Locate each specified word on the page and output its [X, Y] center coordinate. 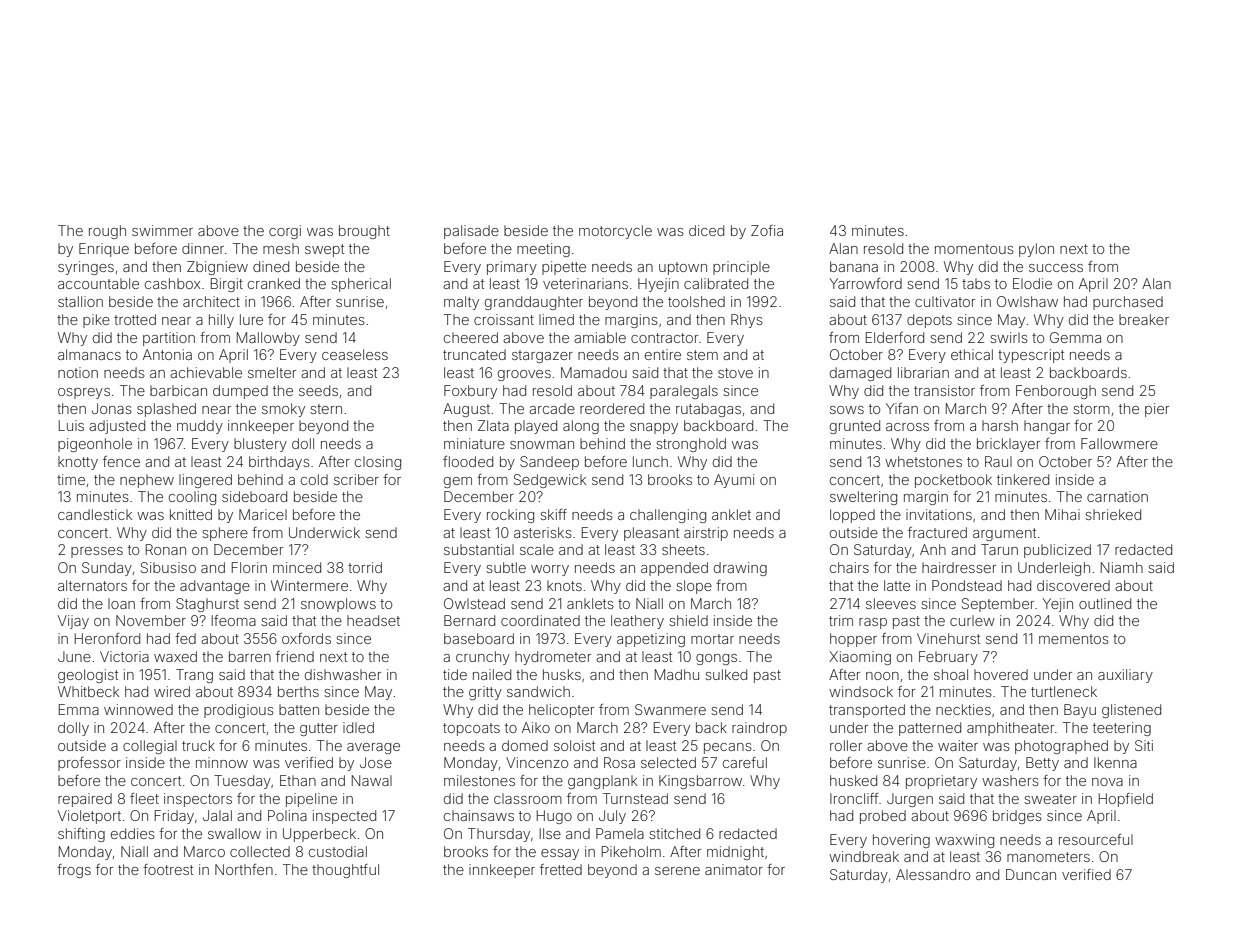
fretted [561, 869]
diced [706, 230]
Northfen [244, 869]
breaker [1144, 319]
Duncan [1031, 874]
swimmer [162, 230]
